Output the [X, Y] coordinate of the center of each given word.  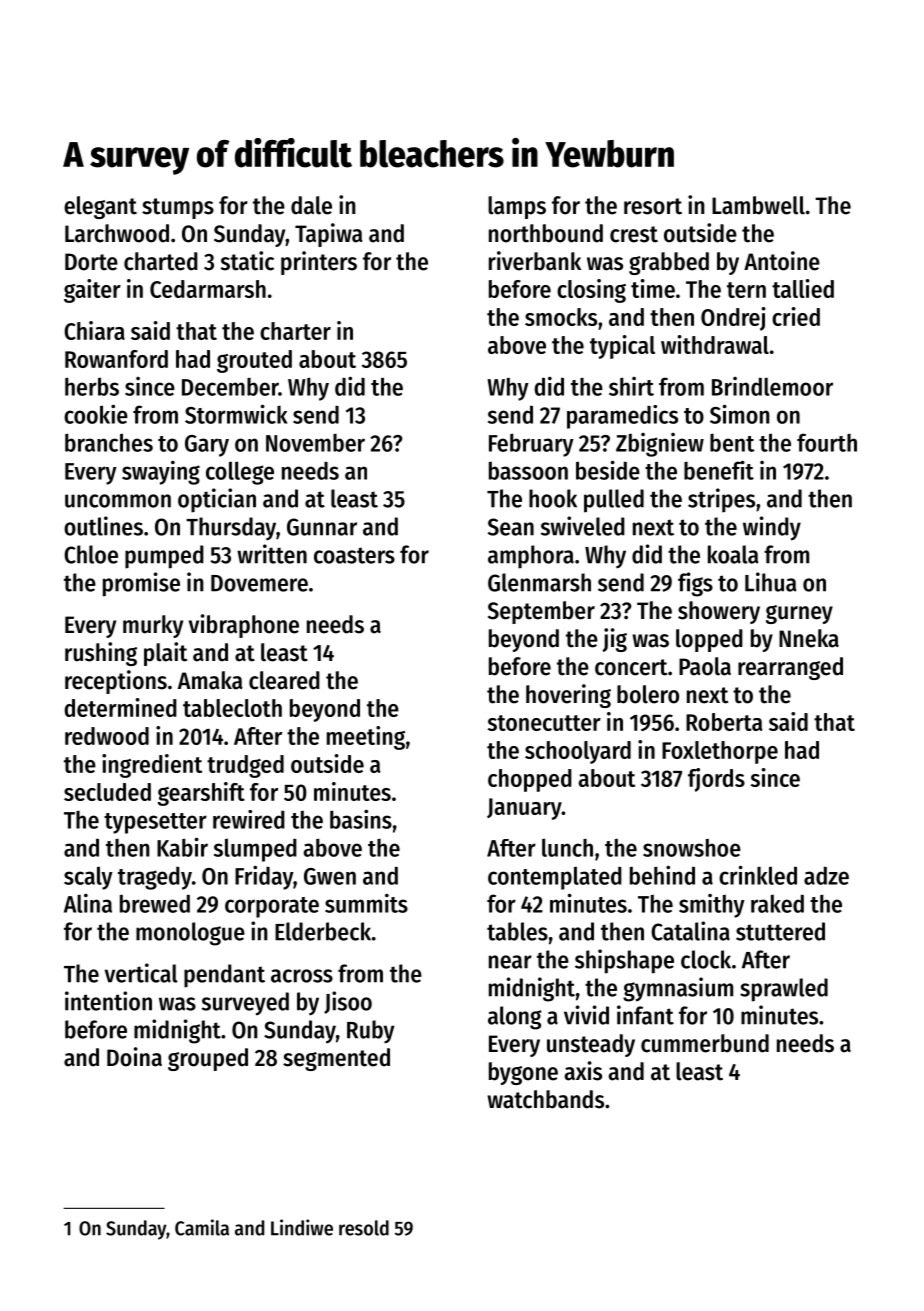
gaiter [92, 291]
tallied [803, 288]
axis [583, 1071]
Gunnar [322, 527]
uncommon [118, 501]
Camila [202, 1227]
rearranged [790, 668]
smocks [561, 317]
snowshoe [692, 848]
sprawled [784, 990]
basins [361, 819]
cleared [284, 680]
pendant [224, 976]
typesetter [155, 823]
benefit [719, 470]
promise [141, 584]
